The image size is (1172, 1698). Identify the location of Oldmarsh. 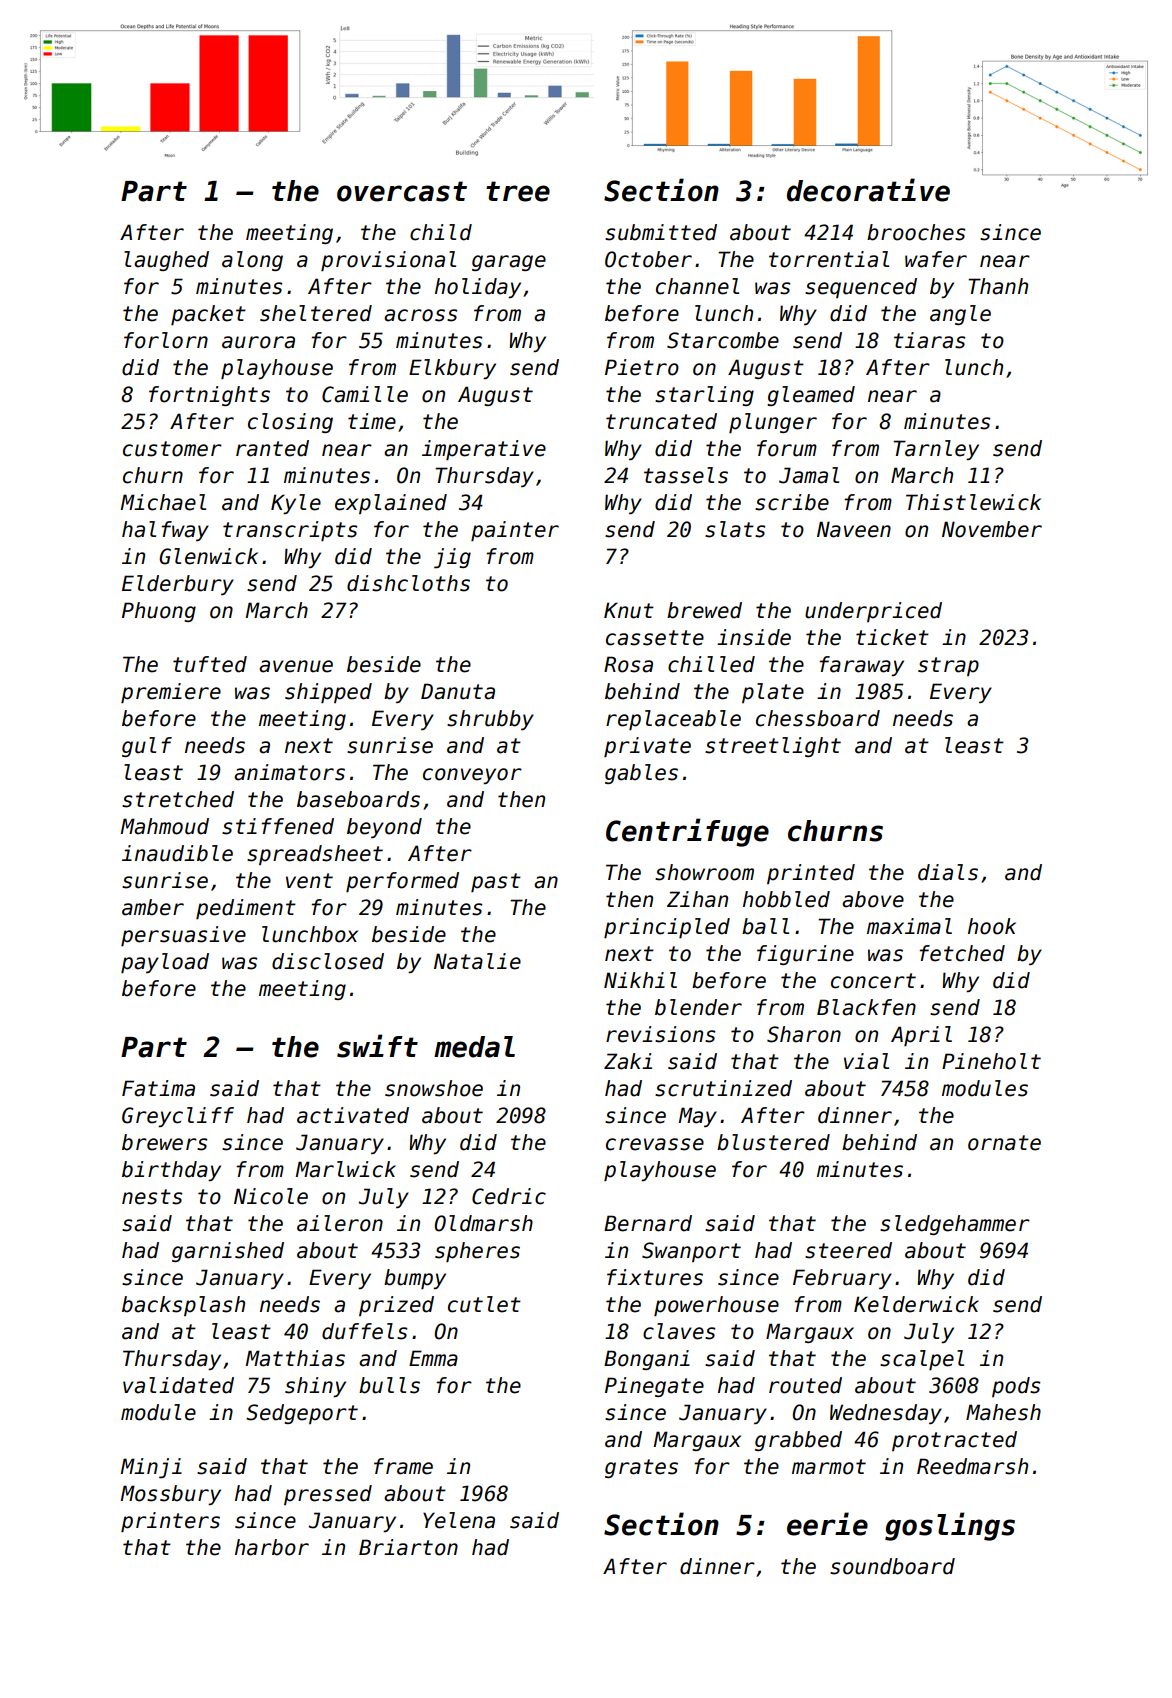
(484, 1223).
